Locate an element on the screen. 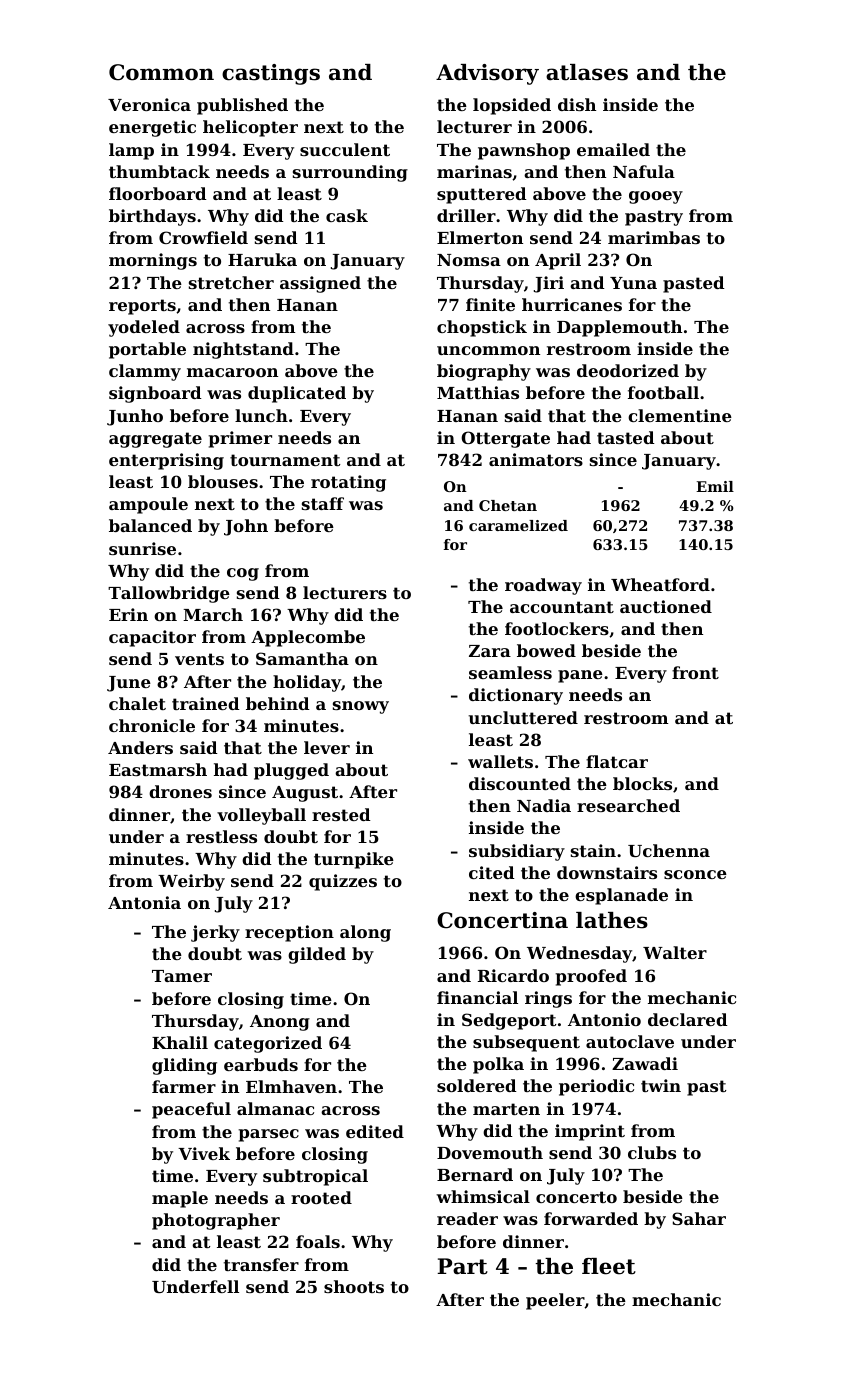 The height and width of the screenshot is (1400, 849). farmer is located at coordinates (184, 1086).
